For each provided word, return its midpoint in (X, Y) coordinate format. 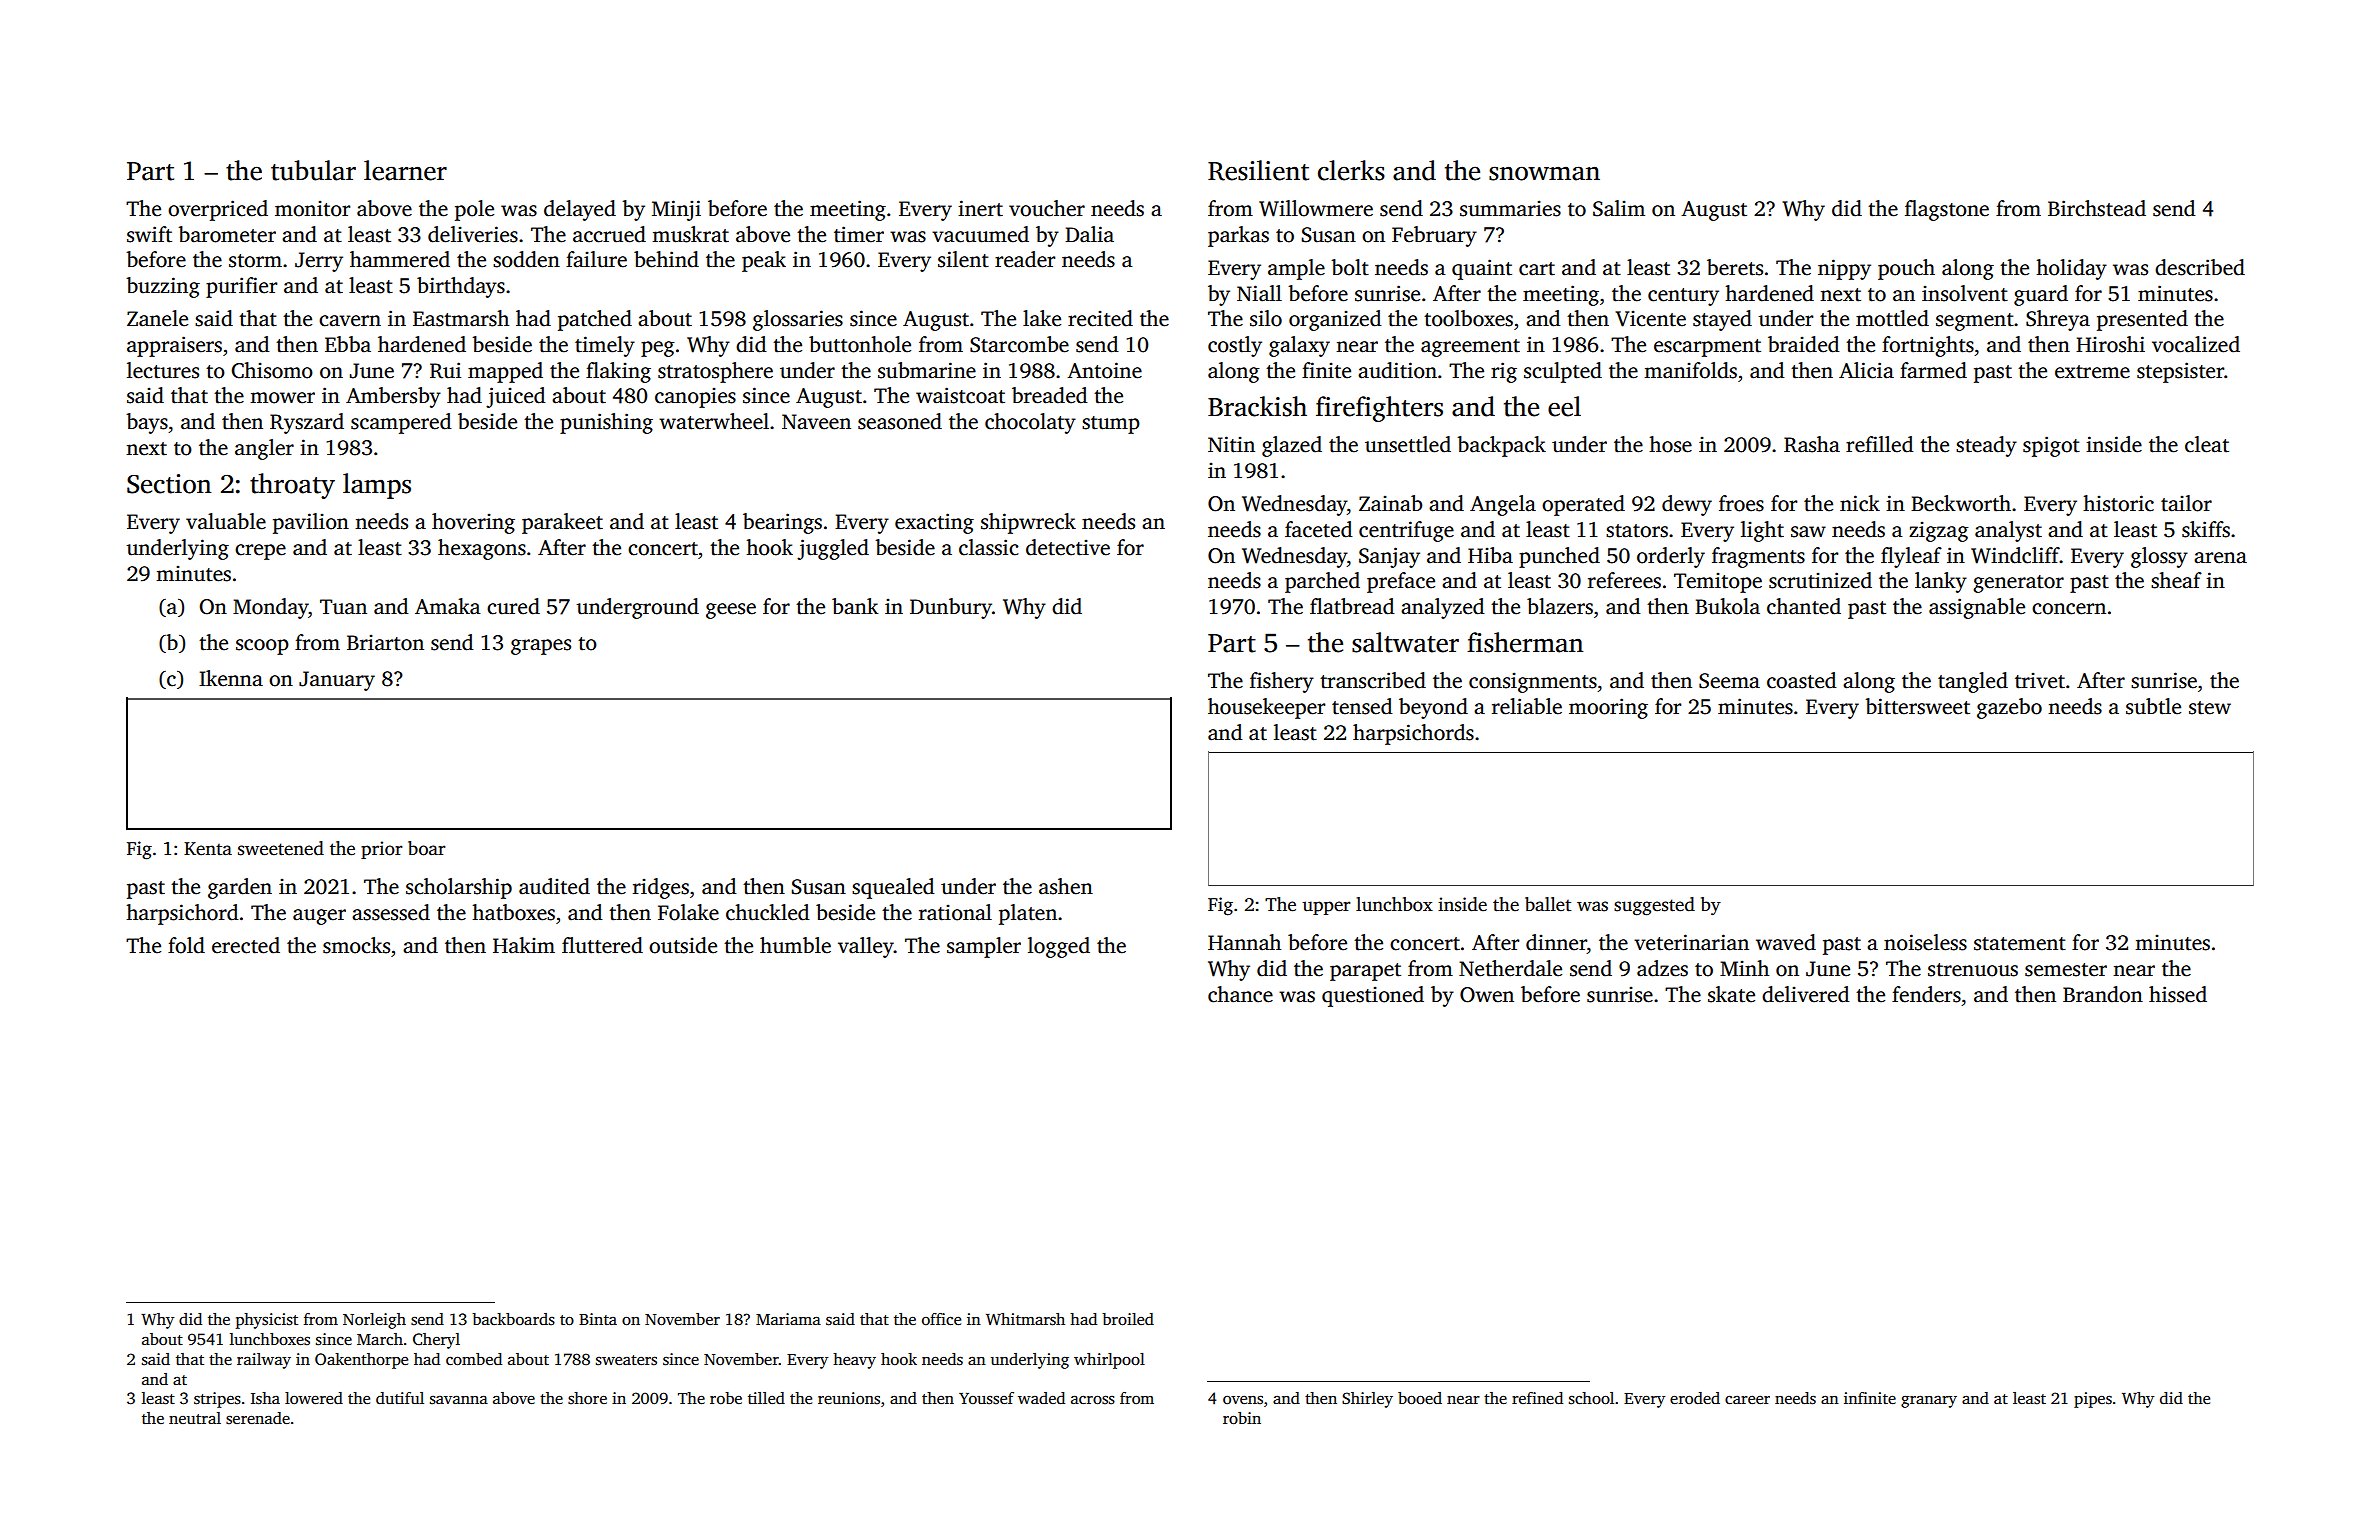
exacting (934, 523)
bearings (782, 523)
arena (2220, 558)
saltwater (1405, 642)
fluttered (602, 945)
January (337, 681)
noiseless (1925, 942)
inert (980, 208)
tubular (313, 170)
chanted (1804, 606)
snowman (1544, 173)
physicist (267, 1321)
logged (1059, 947)
